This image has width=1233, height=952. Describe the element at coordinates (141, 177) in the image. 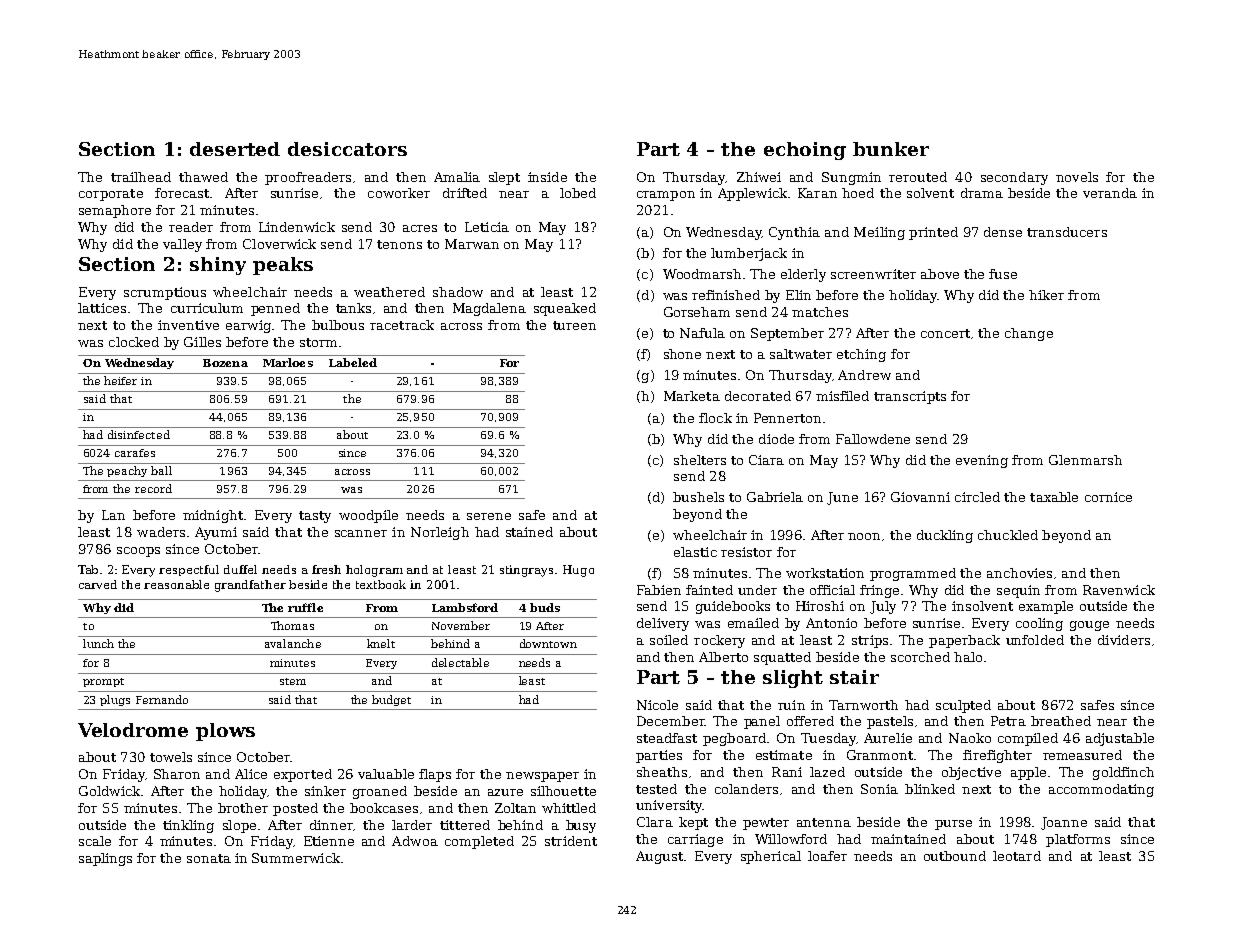

I see `trailhead` at that location.
